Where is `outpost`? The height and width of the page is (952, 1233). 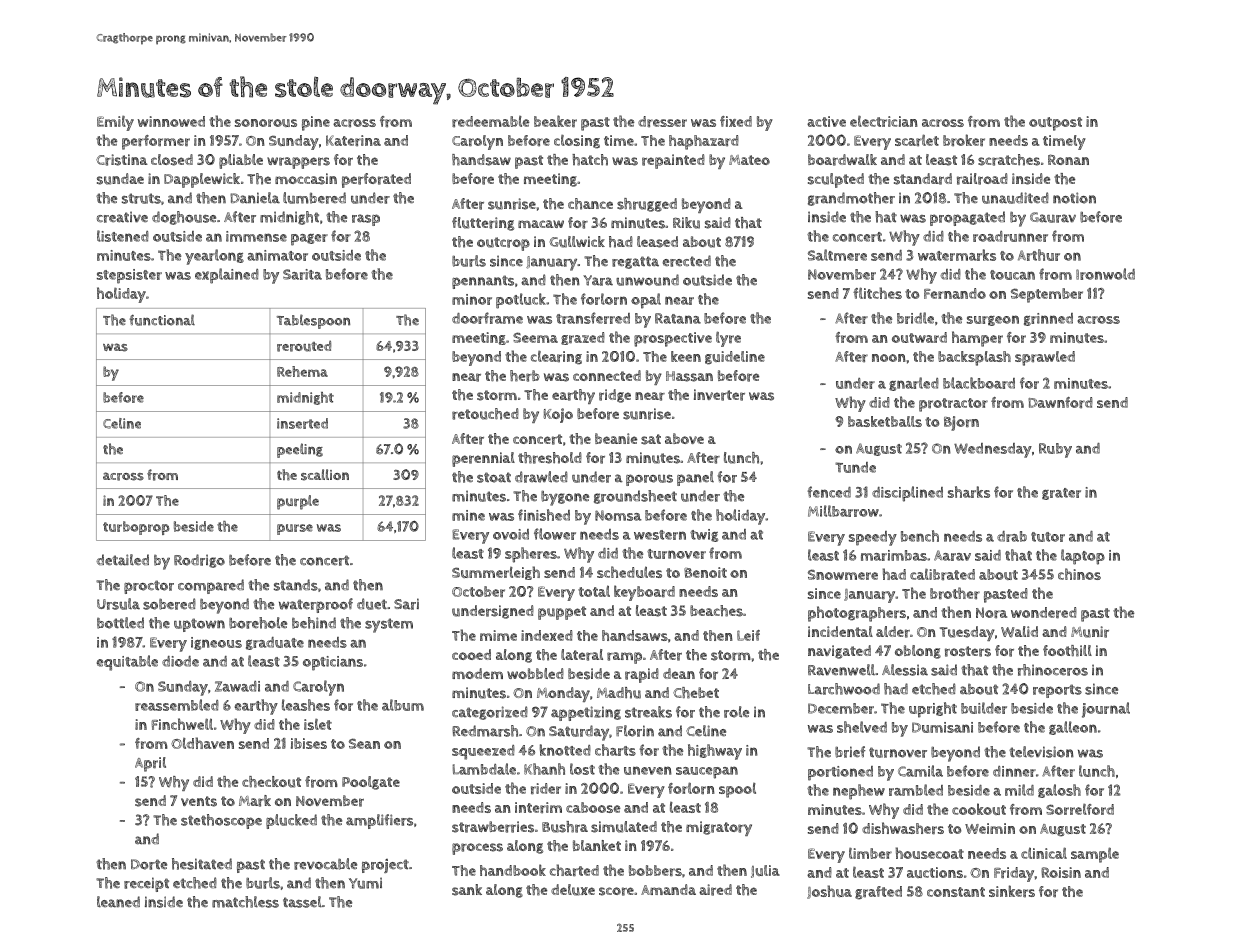 outpost is located at coordinates (1055, 124).
